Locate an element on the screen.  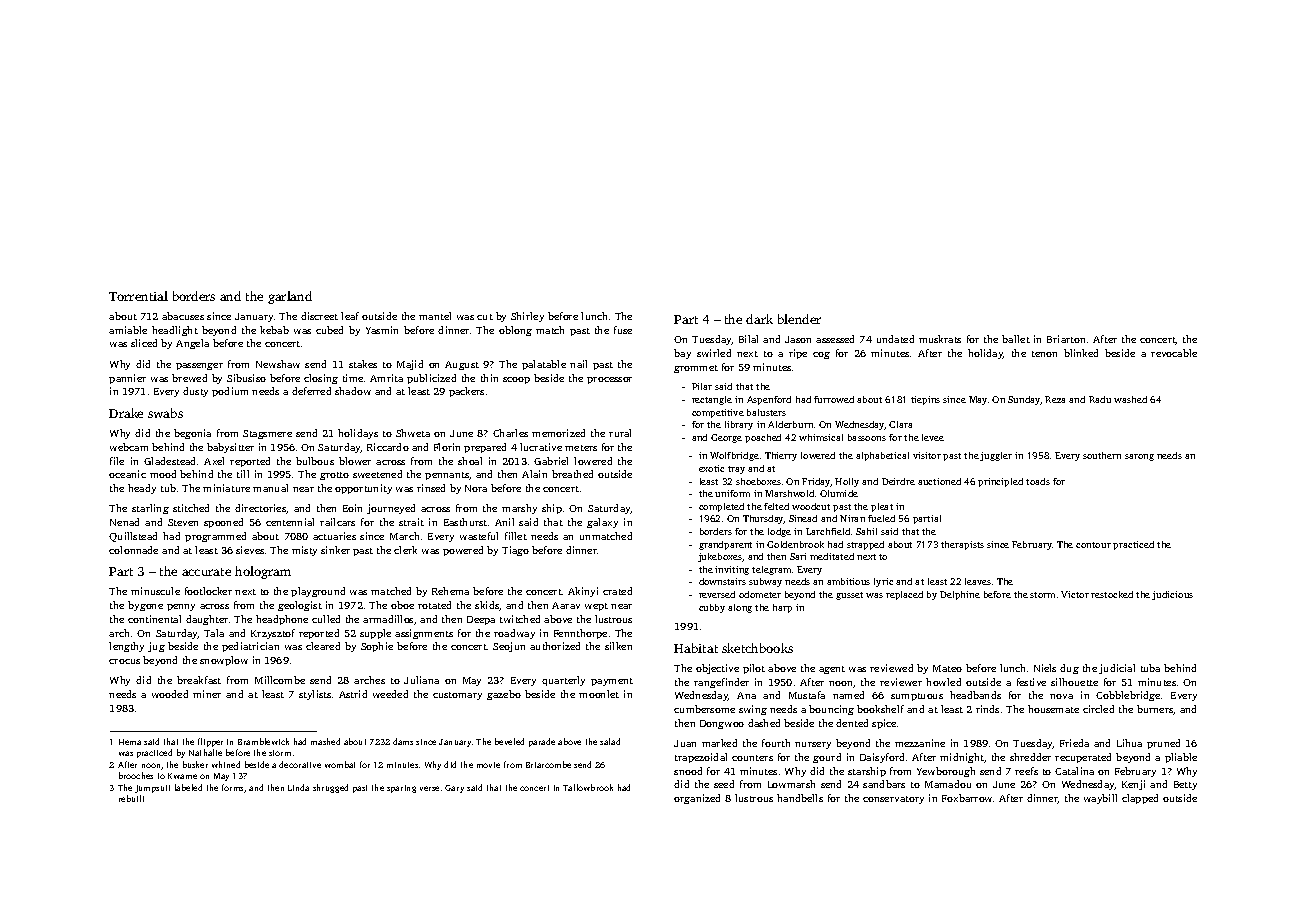
galaxy is located at coordinates (602, 523).
